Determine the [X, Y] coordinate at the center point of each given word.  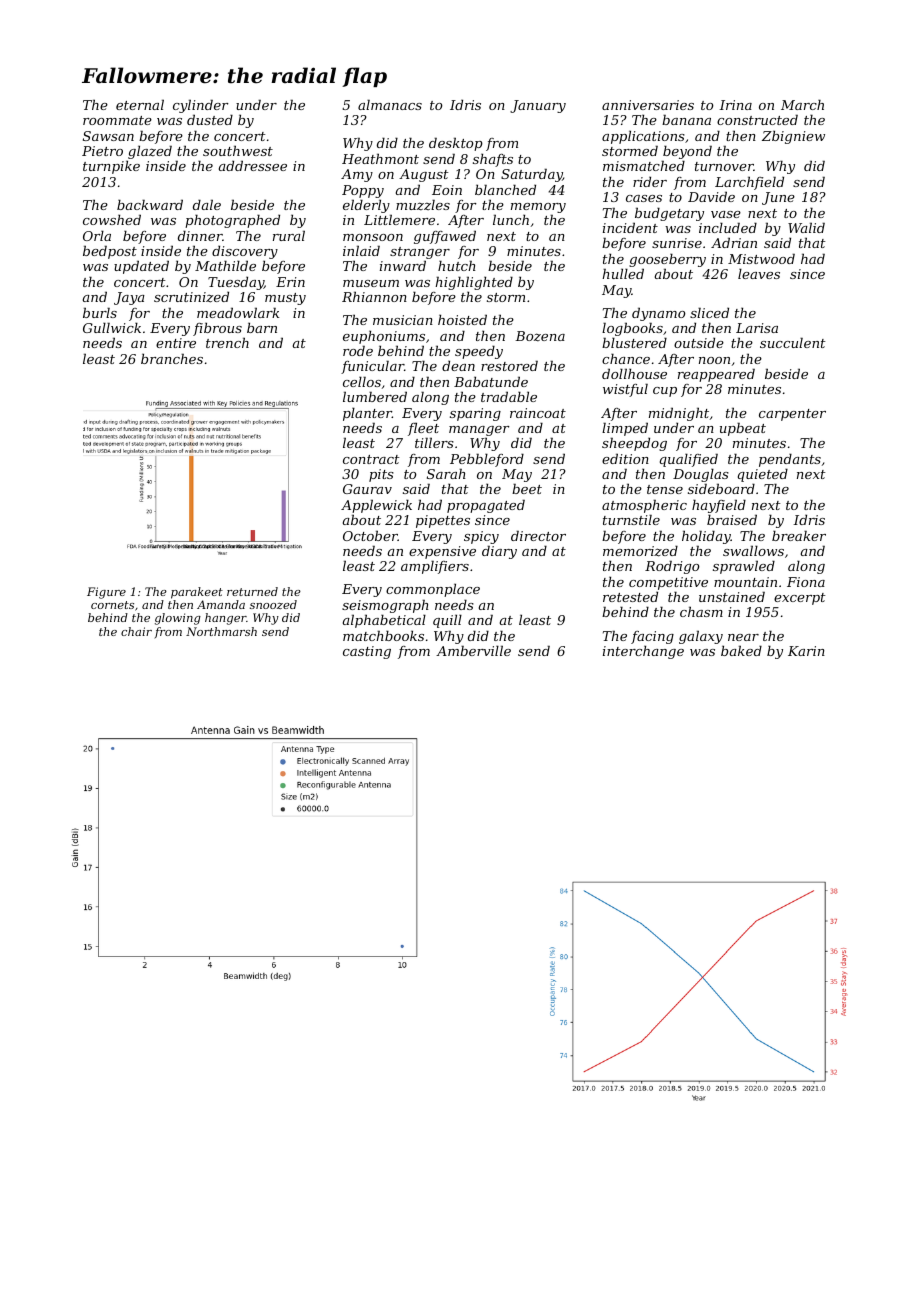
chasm [701, 611]
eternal [140, 104]
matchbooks [383, 635]
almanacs [390, 104]
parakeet [197, 593]
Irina [735, 105]
